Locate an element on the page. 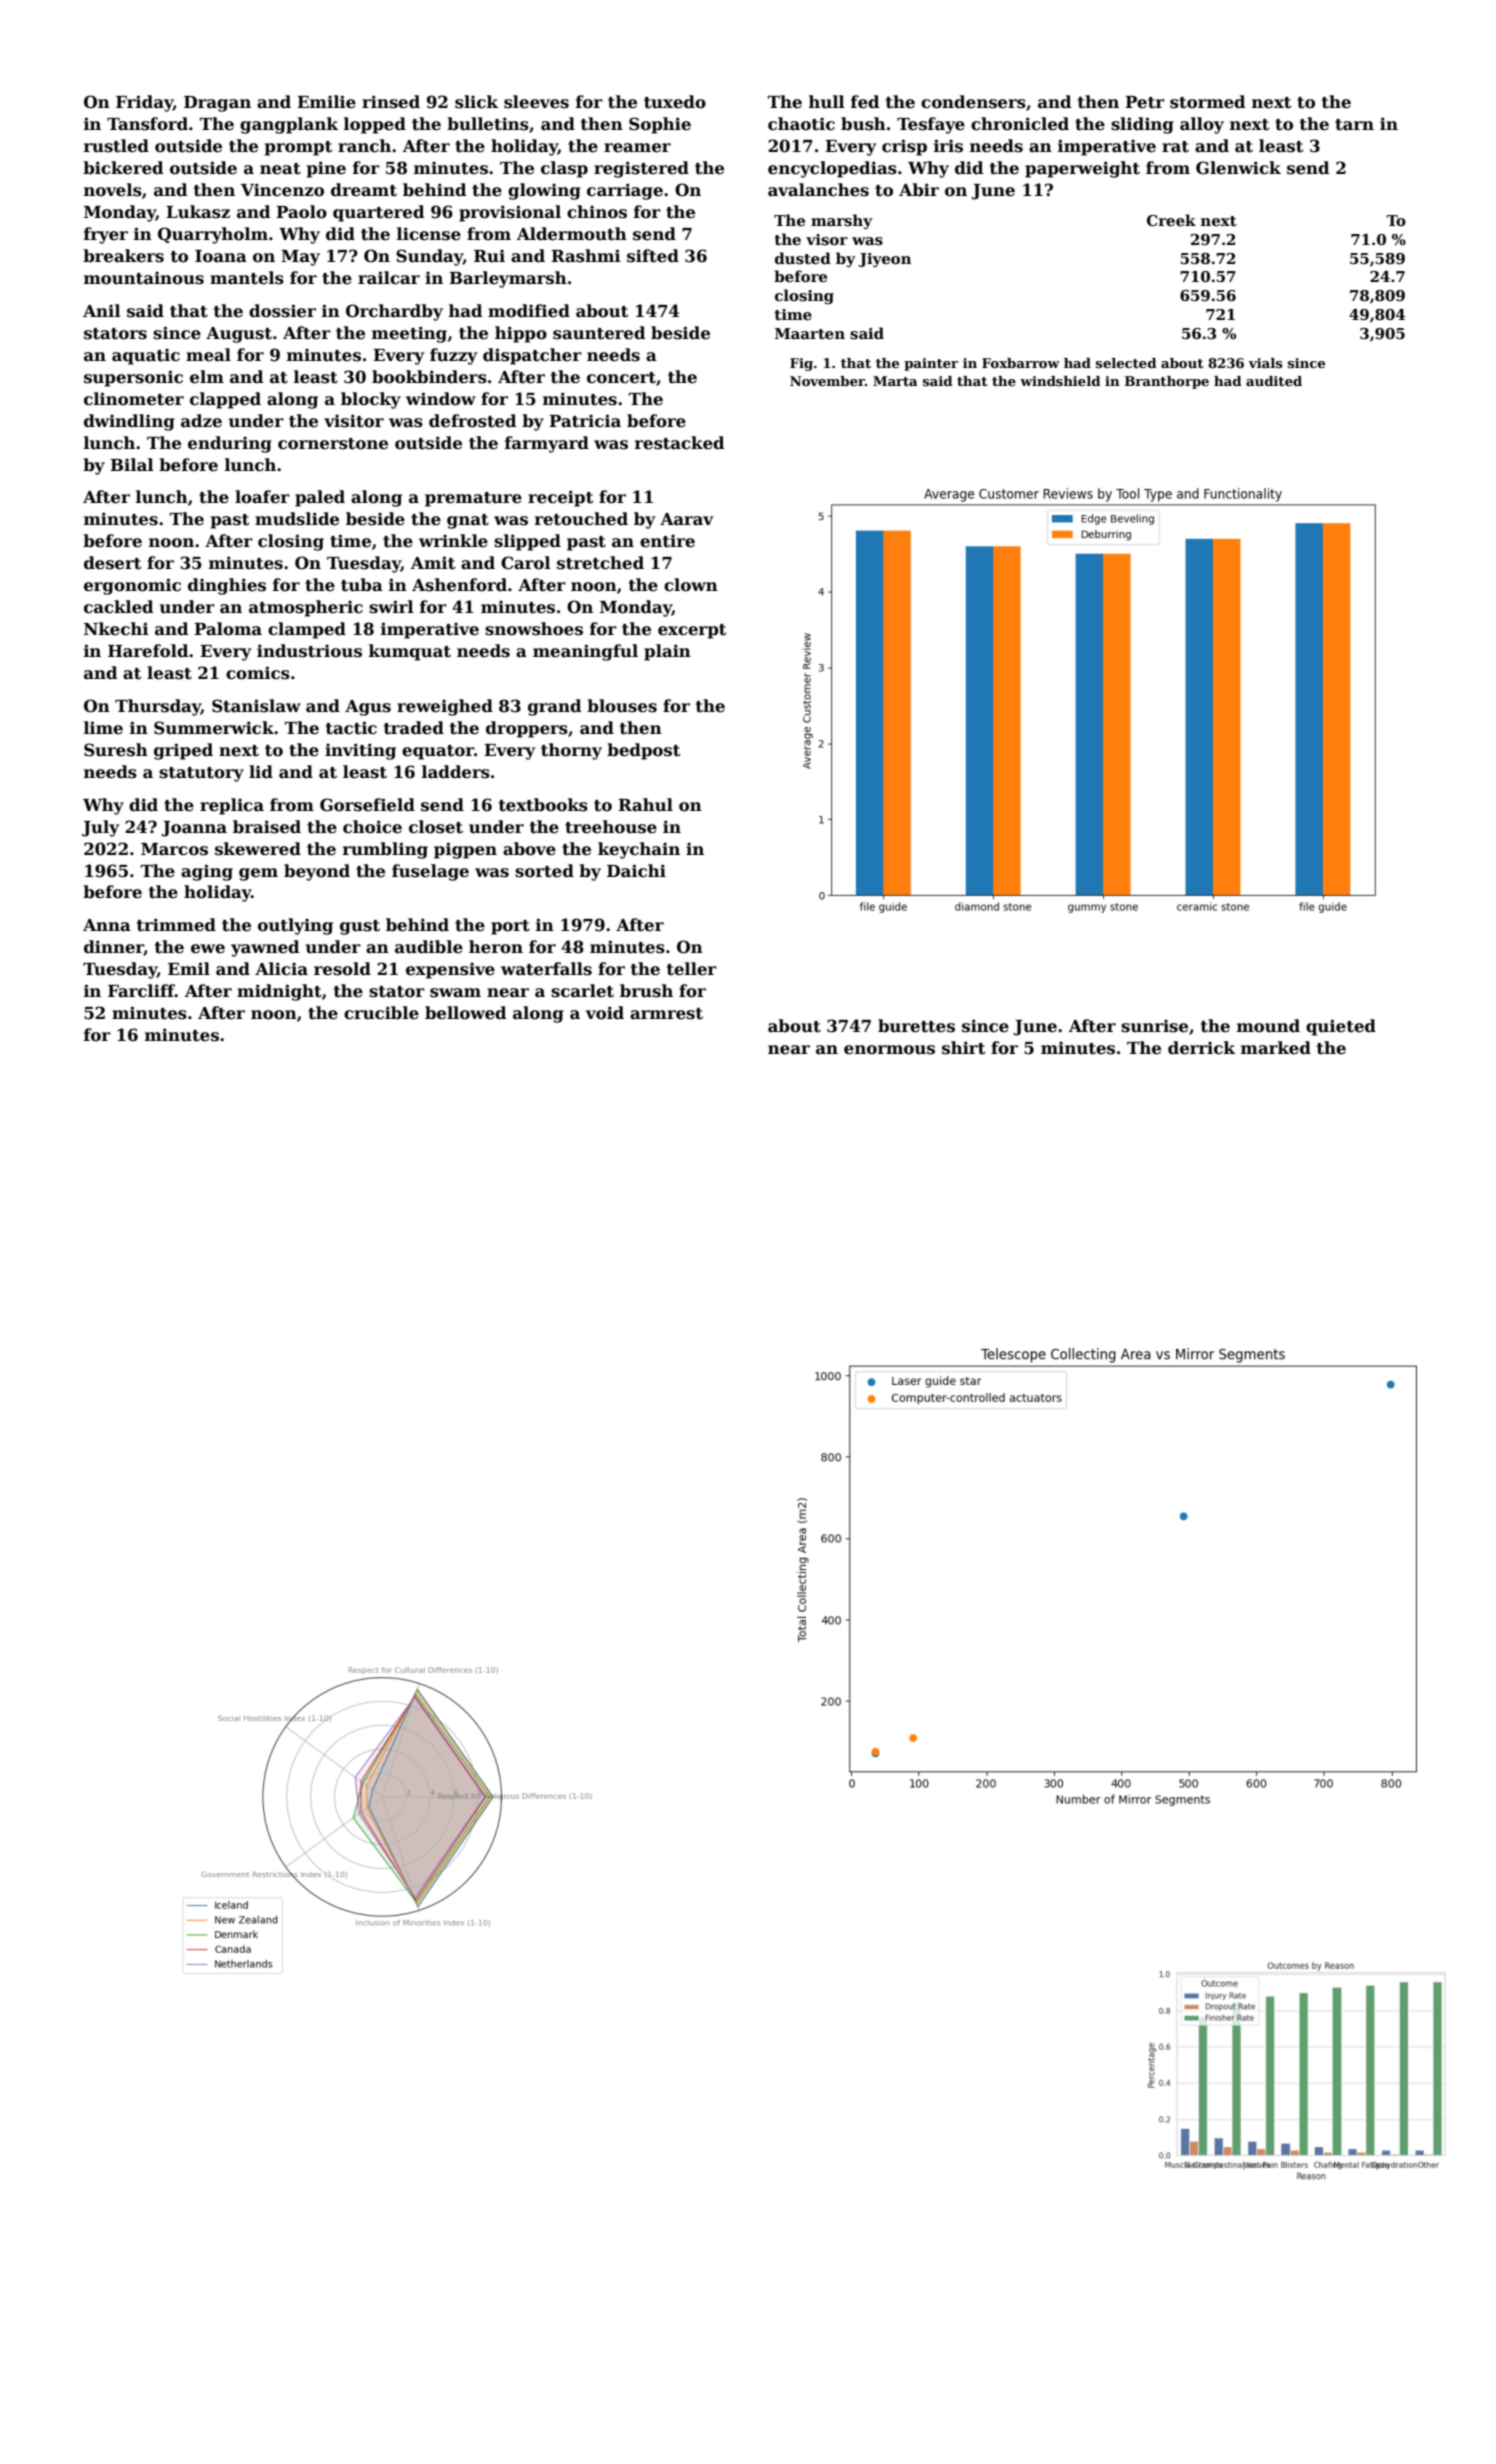 This page has width=1496, height=2464. concert is located at coordinates (621, 378).
